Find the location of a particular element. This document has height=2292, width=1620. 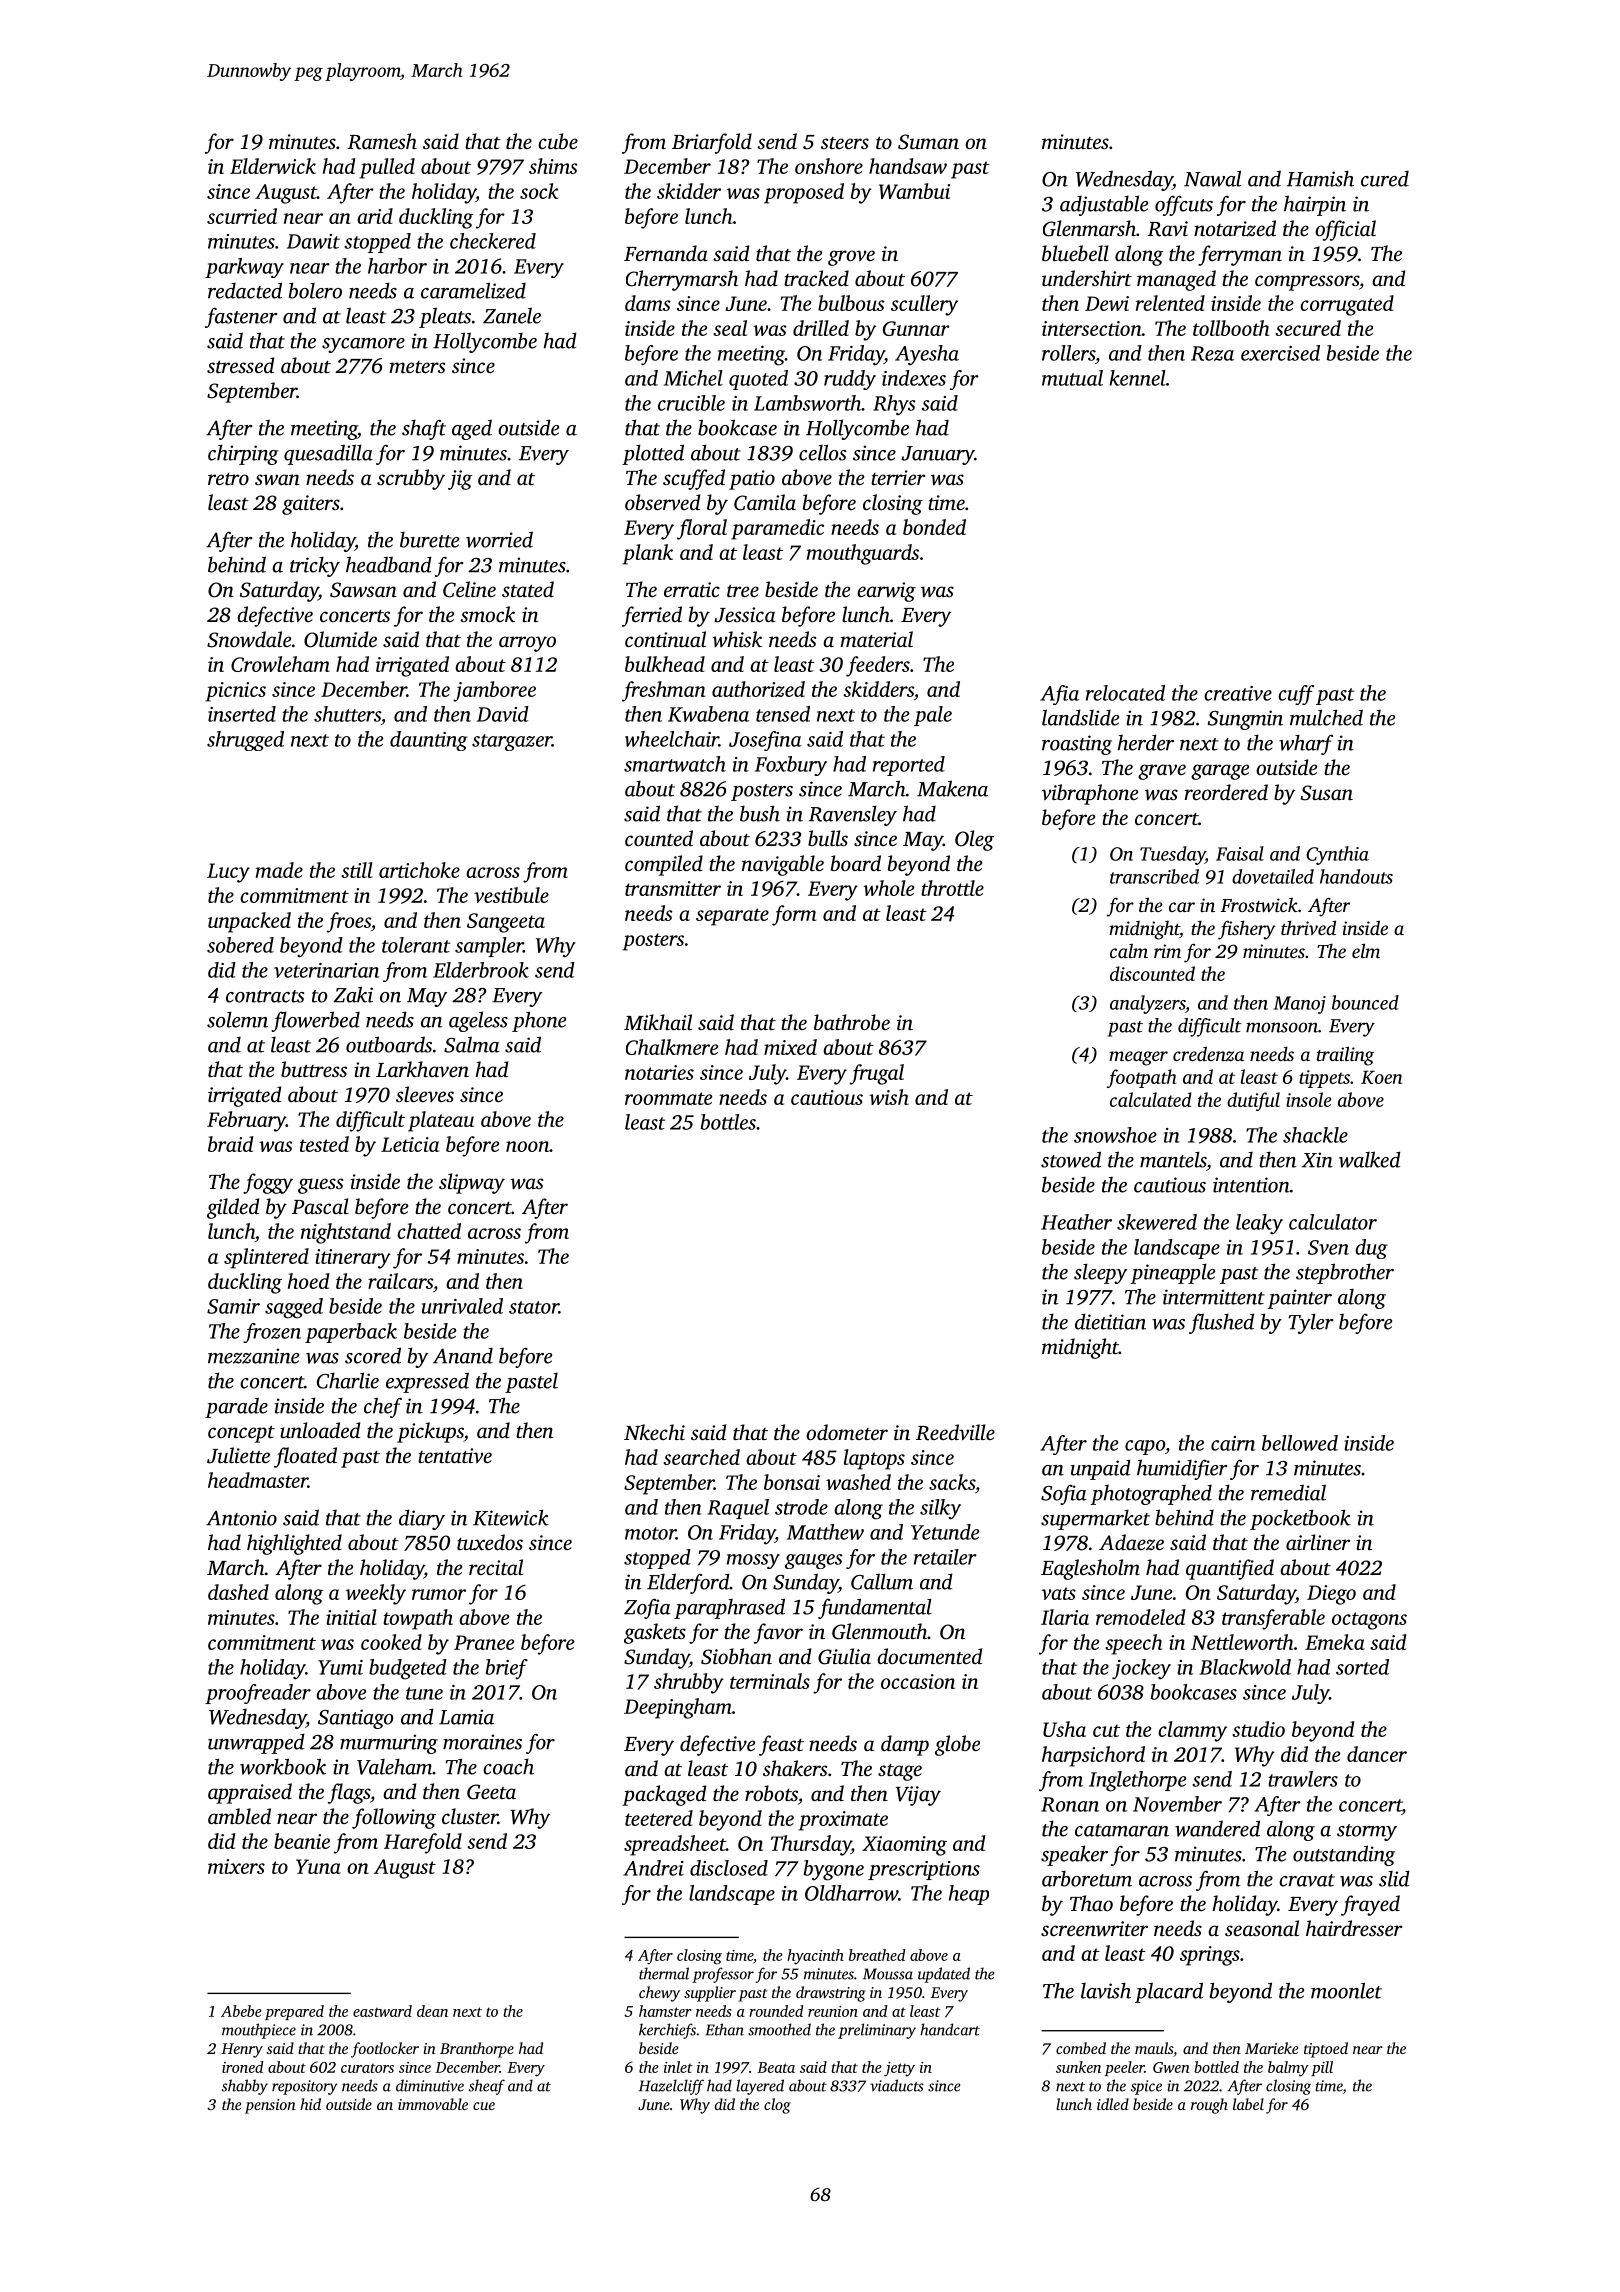

arid is located at coordinates (375, 216).
